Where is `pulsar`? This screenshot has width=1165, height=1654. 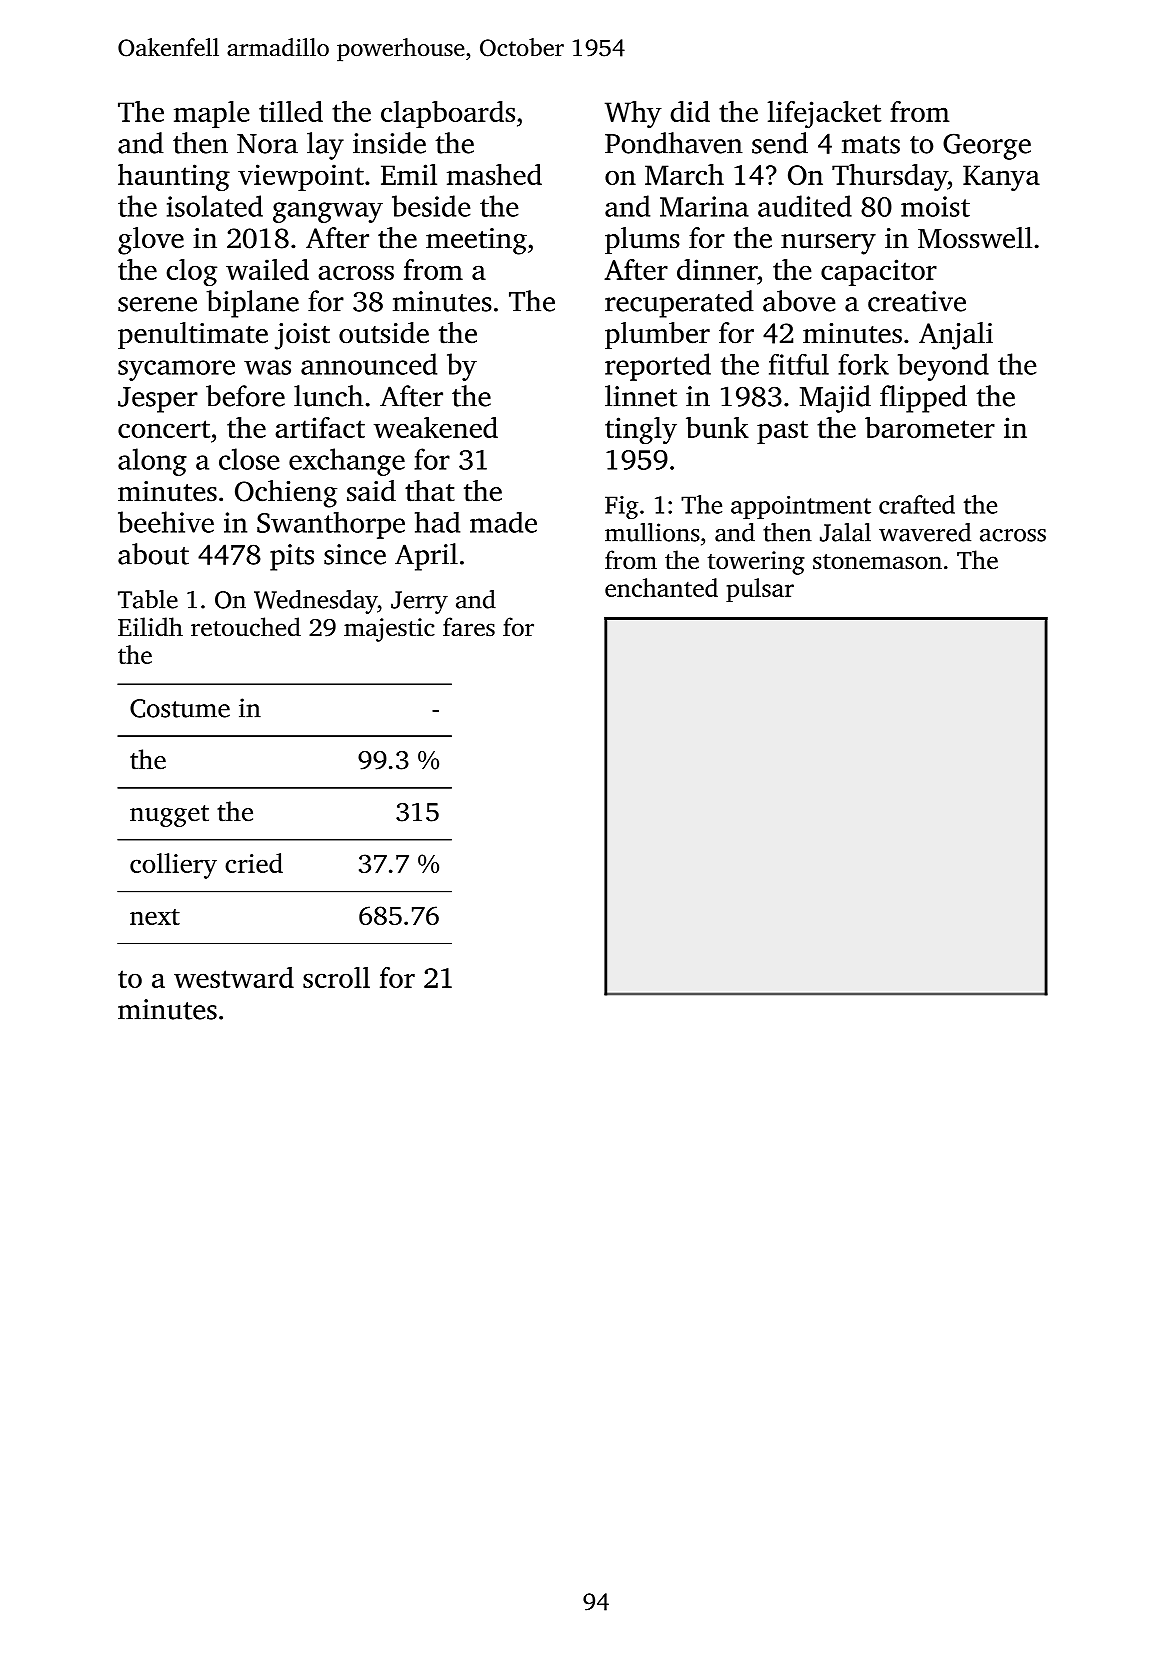
pulsar is located at coordinates (760, 590).
